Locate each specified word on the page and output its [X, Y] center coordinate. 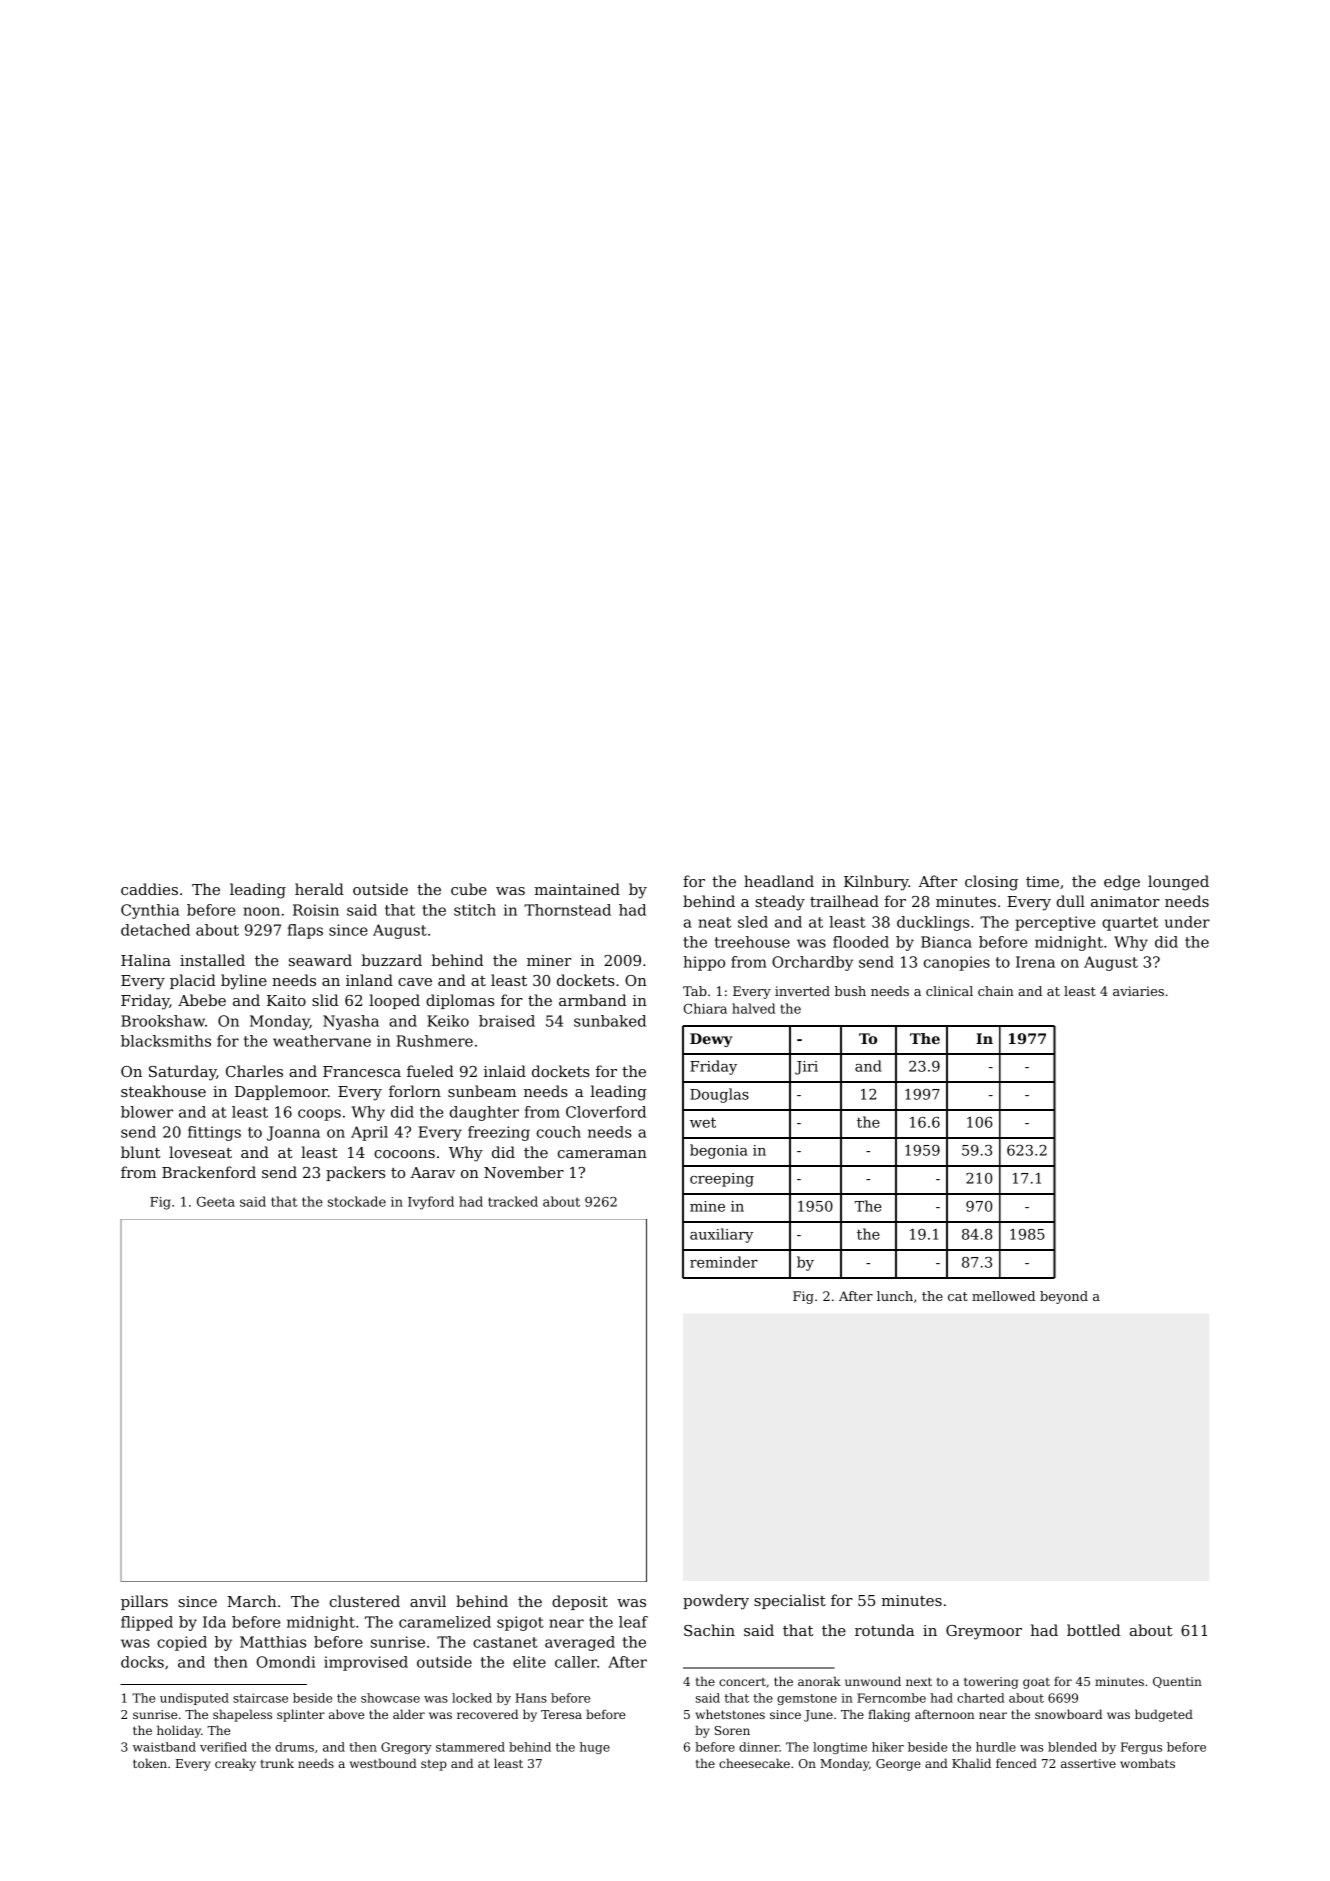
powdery [716, 1602]
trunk [277, 1763]
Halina [146, 960]
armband [593, 1000]
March [251, 1601]
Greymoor [984, 1632]
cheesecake [754, 1763]
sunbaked [610, 1021]
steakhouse [163, 1091]
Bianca [946, 942]
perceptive [1055, 923]
